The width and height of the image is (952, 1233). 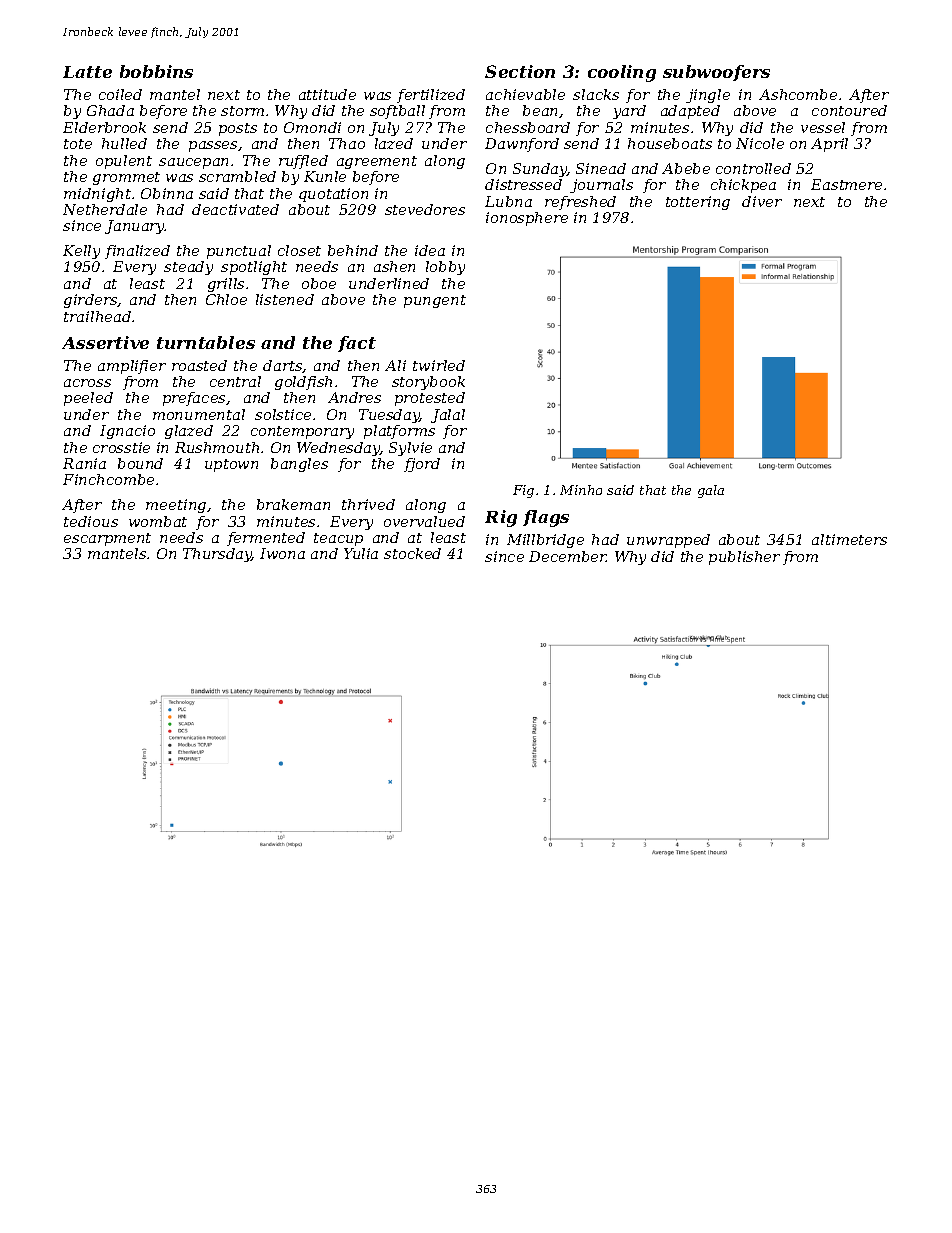 I want to click on diver, so click(x=762, y=201).
